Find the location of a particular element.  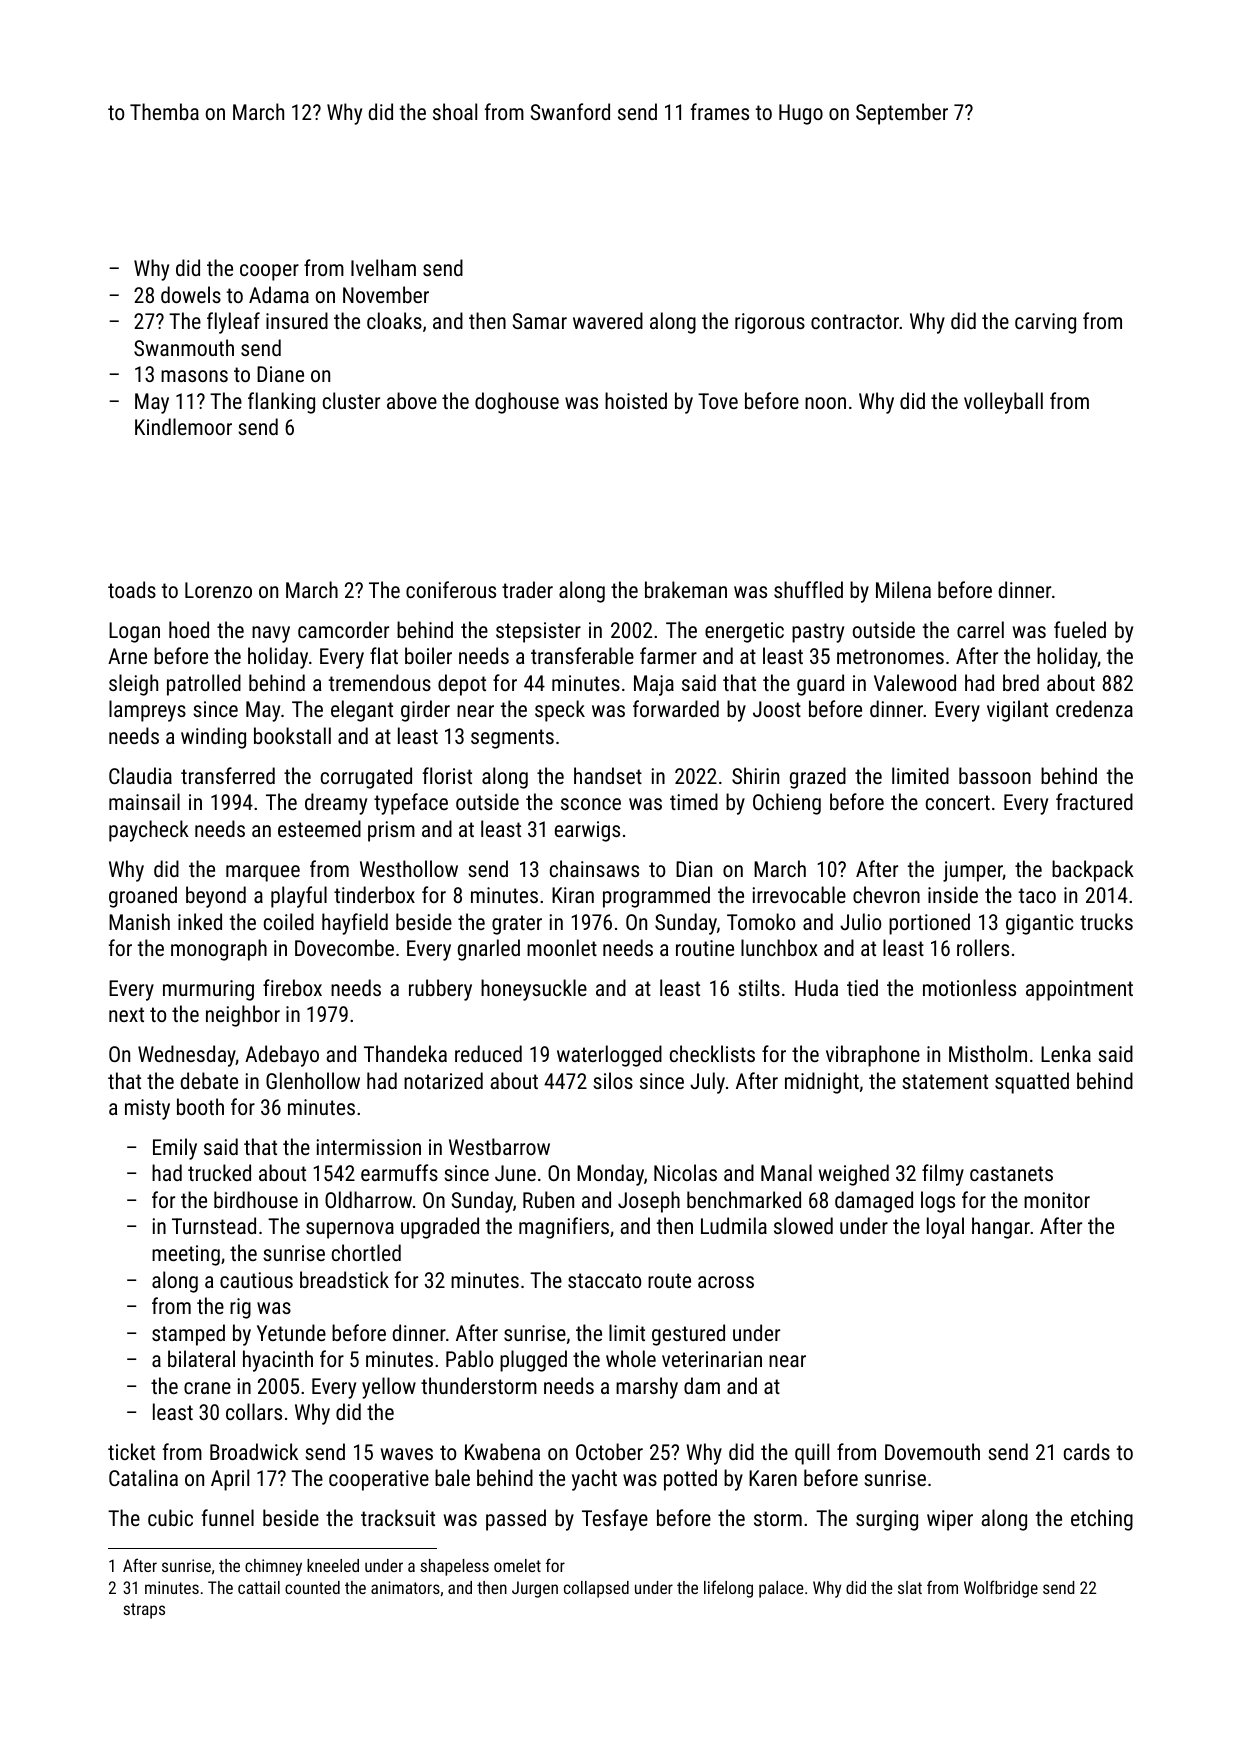

noon is located at coordinates (825, 403).
